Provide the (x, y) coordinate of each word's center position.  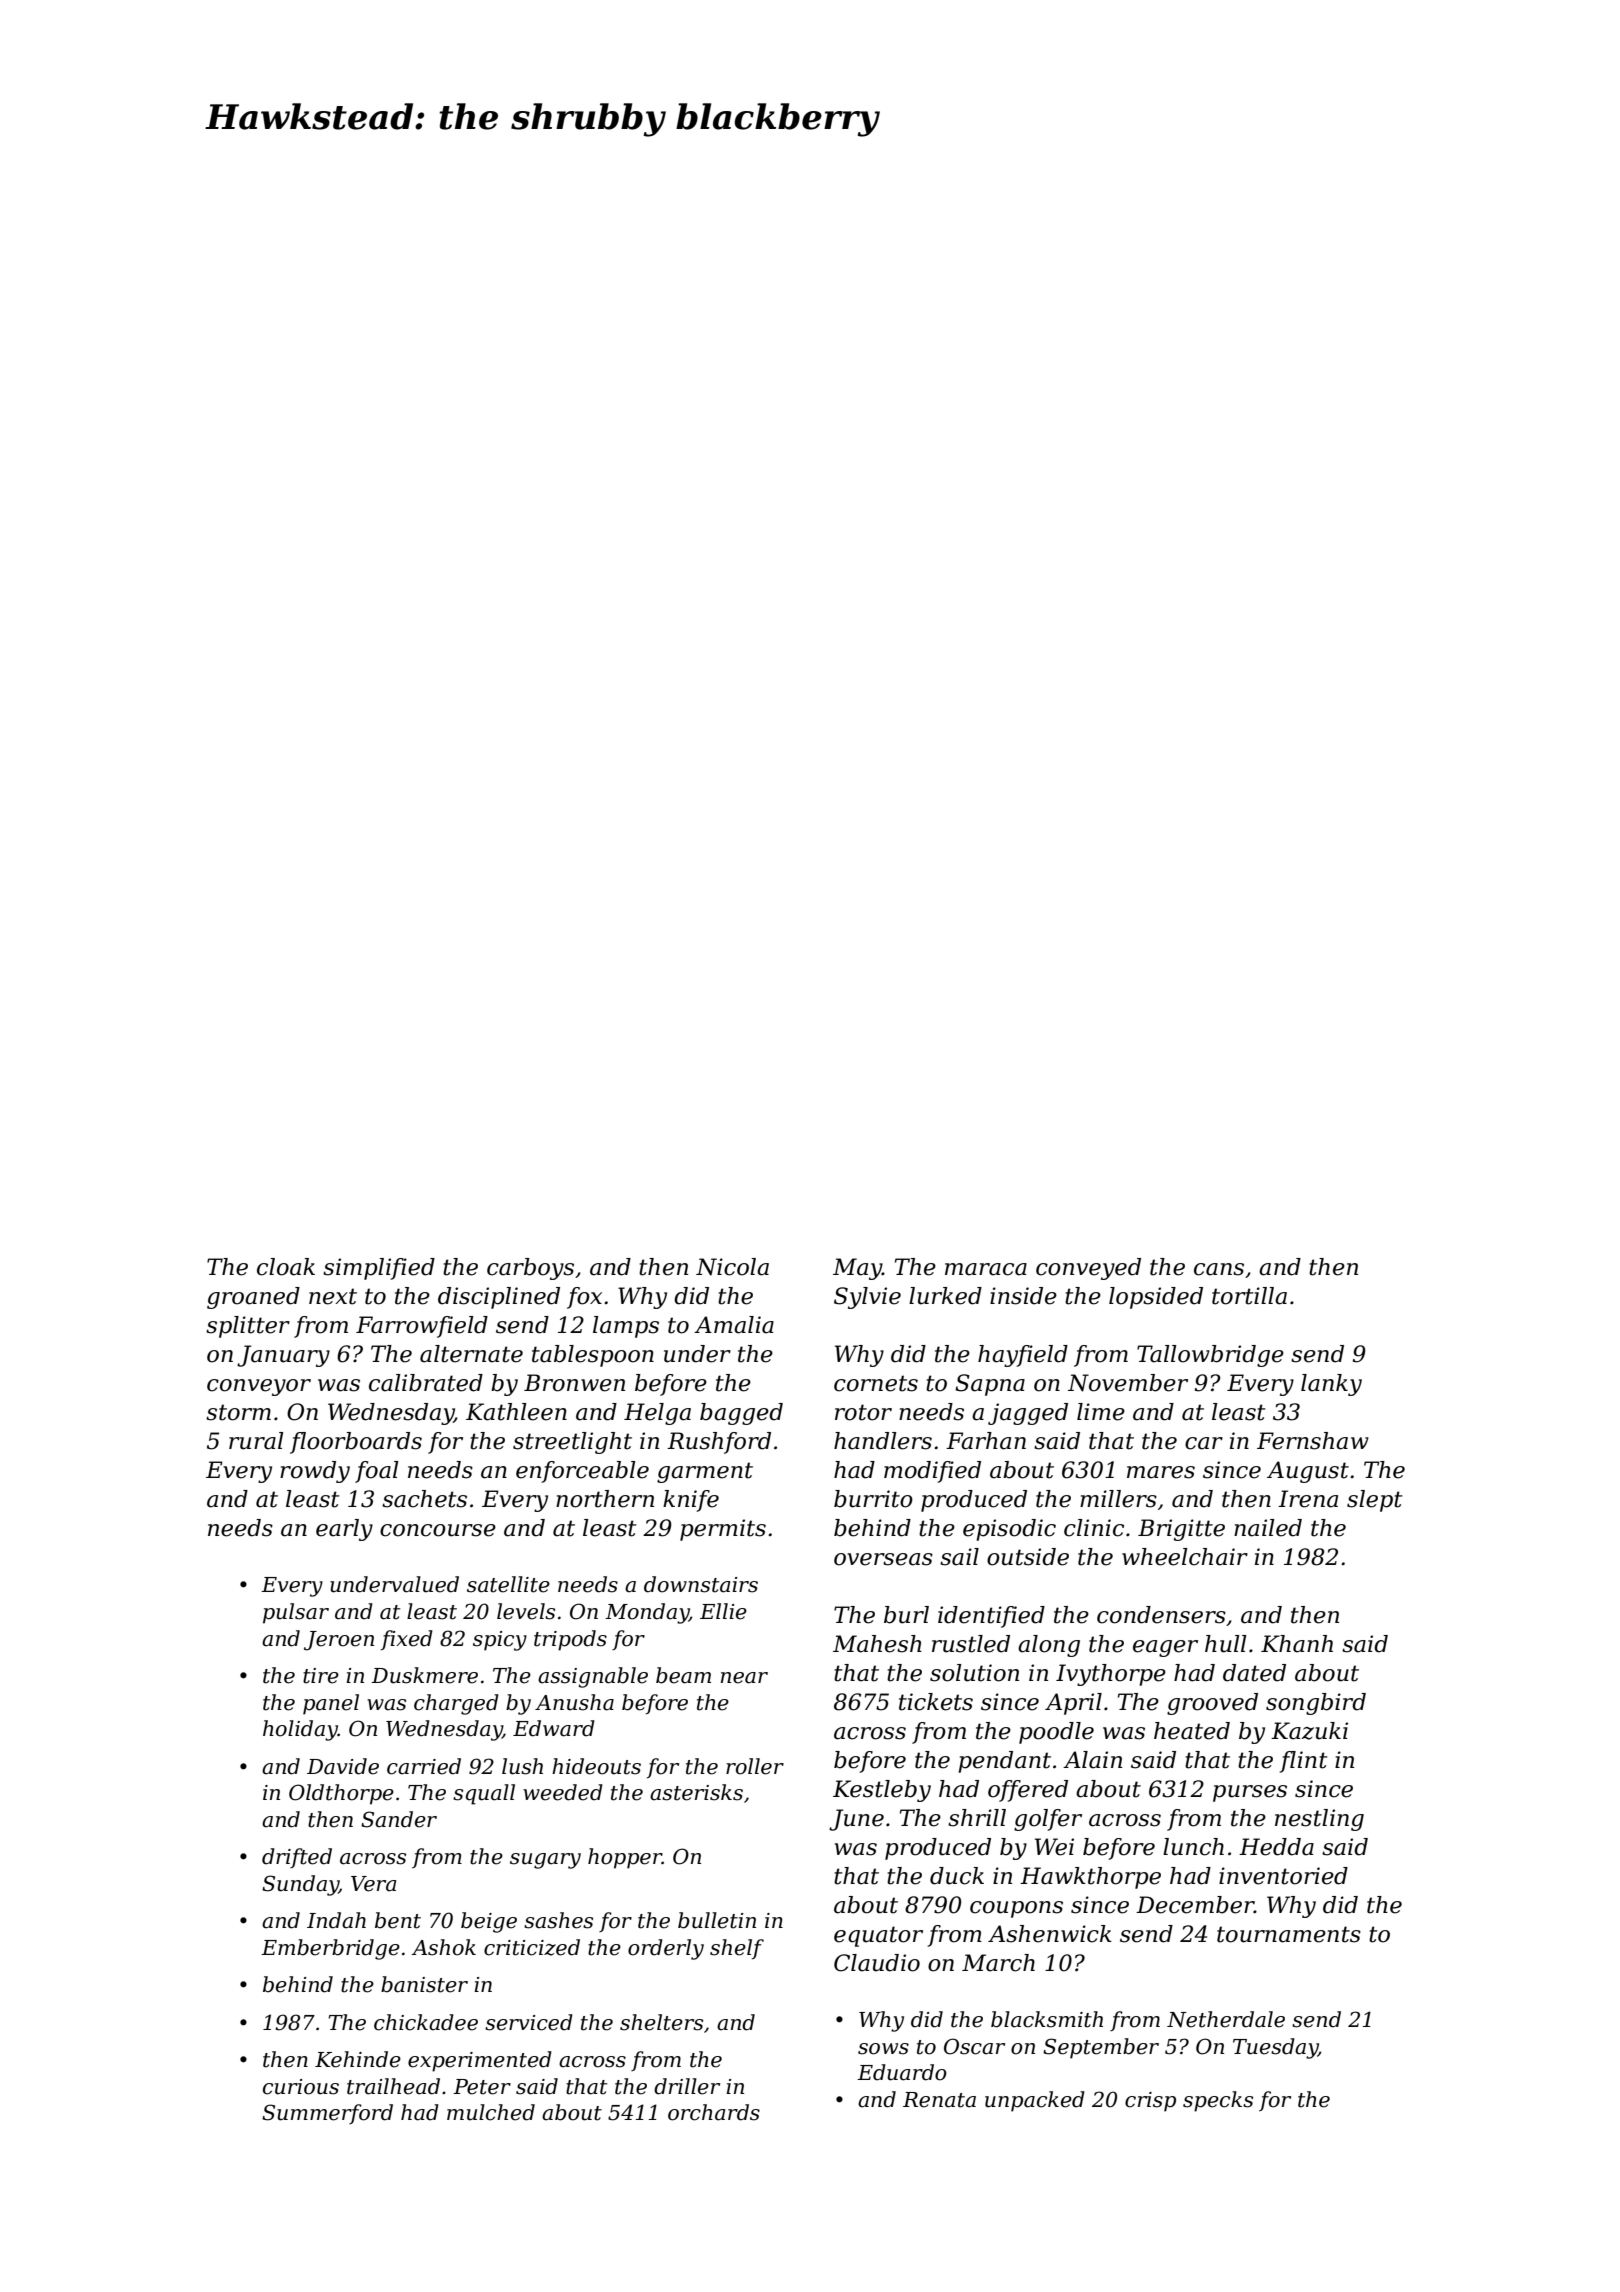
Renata (939, 2100)
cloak (286, 1267)
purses (1250, 1793)
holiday (300, 1730)
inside (1023, 1296)
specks (1218, 2101)
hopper (625, 1858)
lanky (1331, 1385)
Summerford (327, 2114)
